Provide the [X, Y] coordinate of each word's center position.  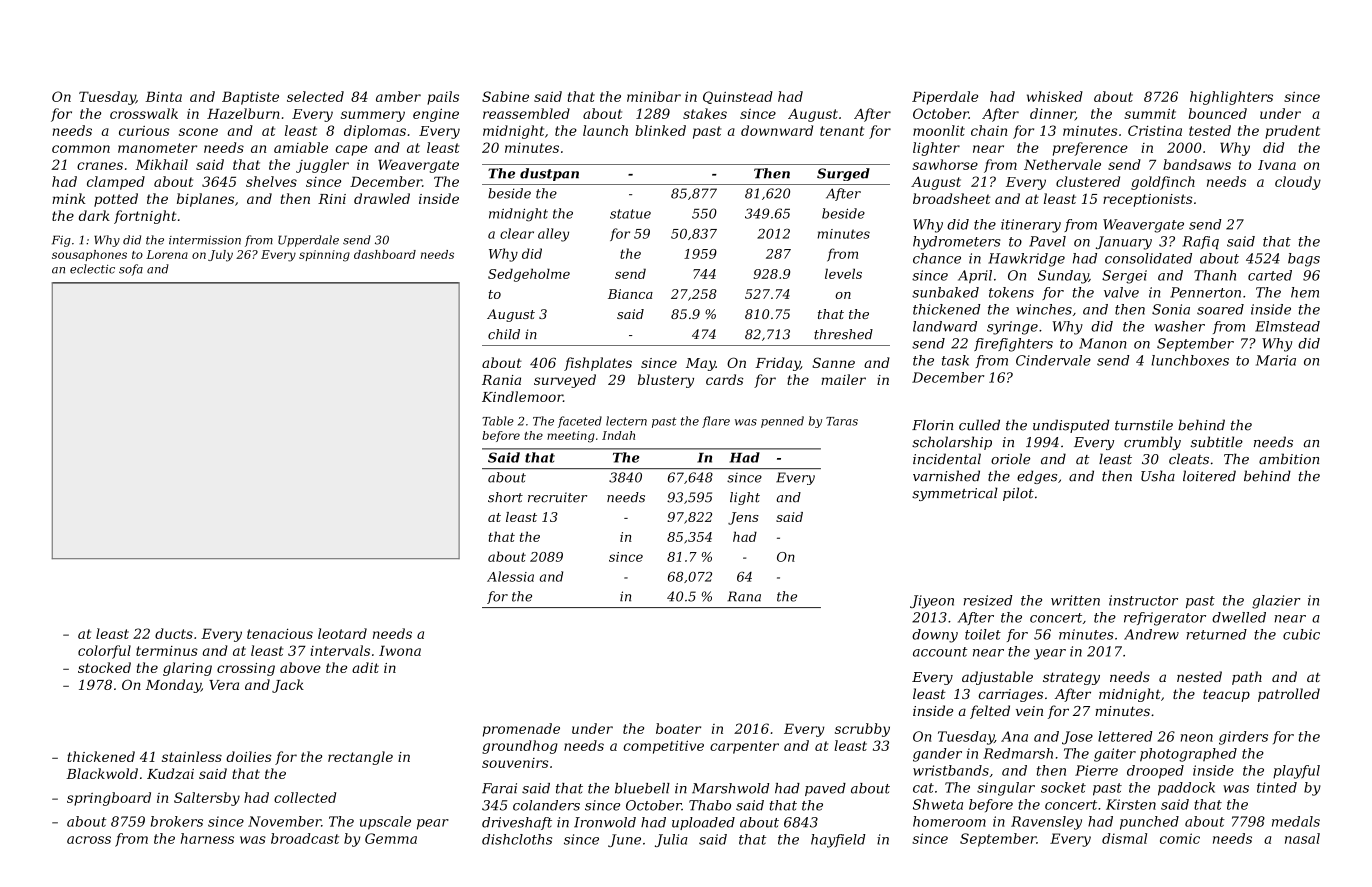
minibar [654, 96]
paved [825, 789]
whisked [1055, 96]
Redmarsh [1018, 753]
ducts [174, 633]
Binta [163, 96]
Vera [224, 685]
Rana [744, 596]
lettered [1125, 736]
